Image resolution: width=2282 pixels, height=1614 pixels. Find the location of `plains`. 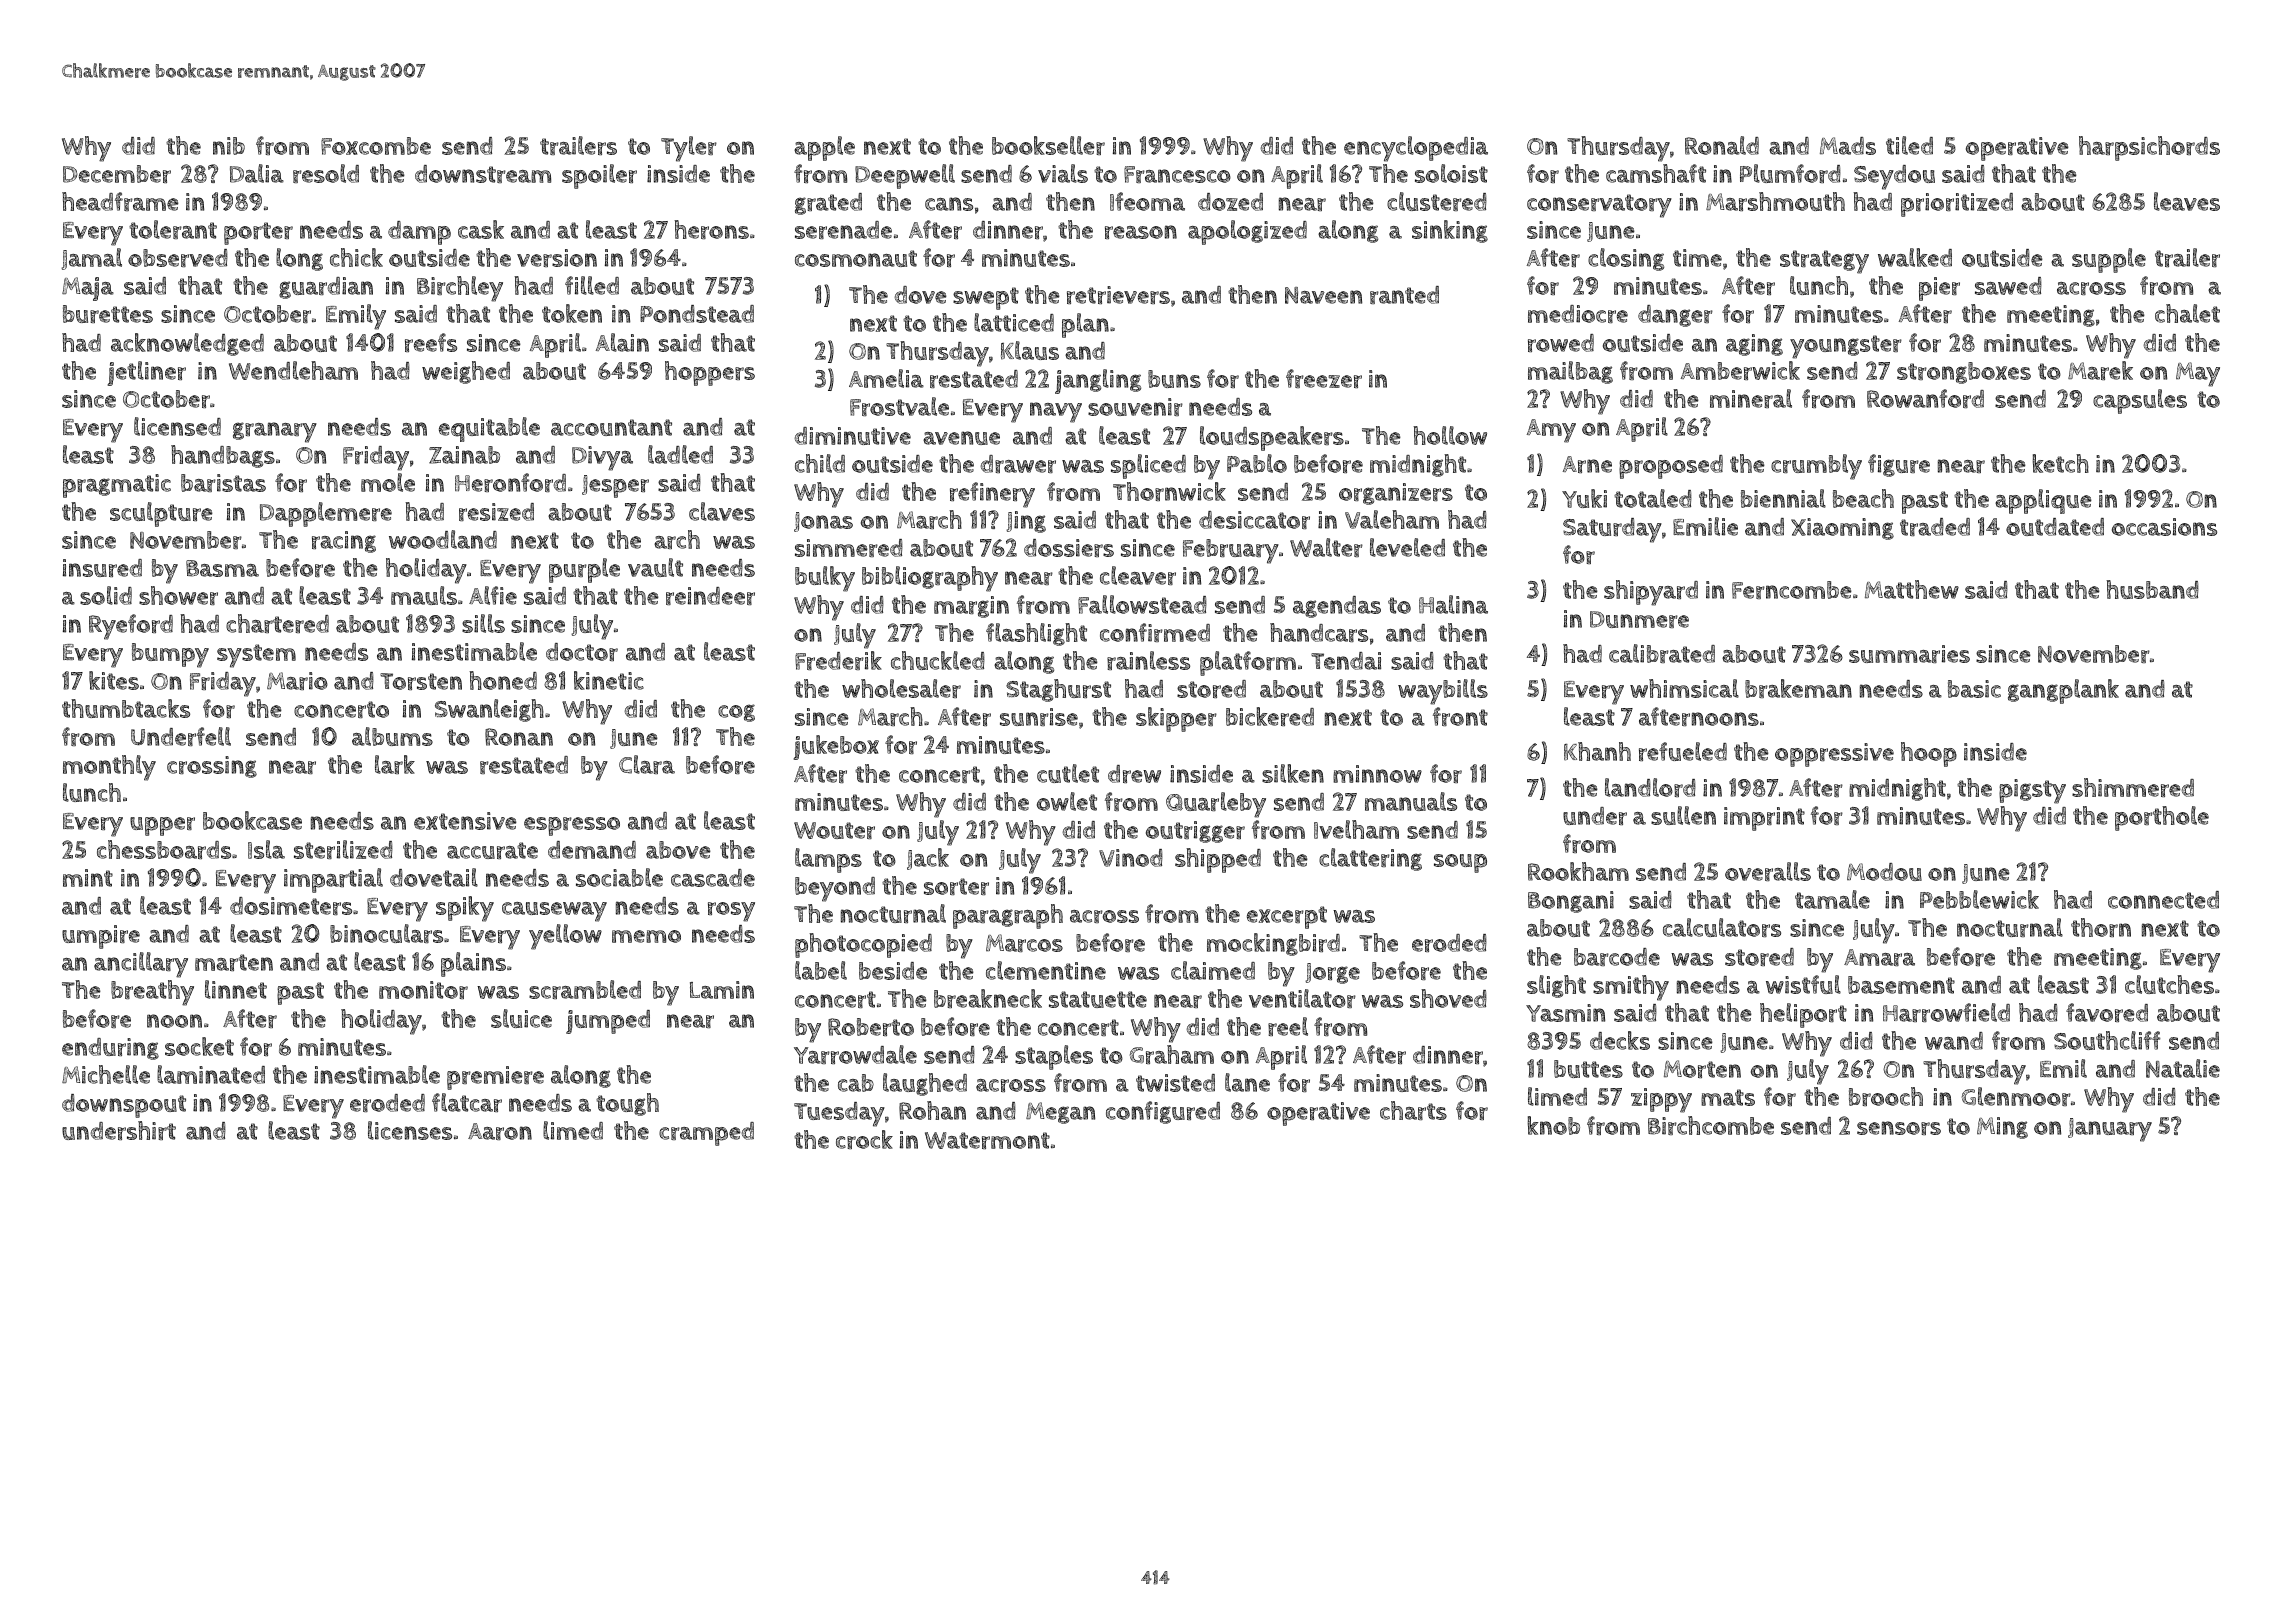

plains is located at coordinates (473, 964).
